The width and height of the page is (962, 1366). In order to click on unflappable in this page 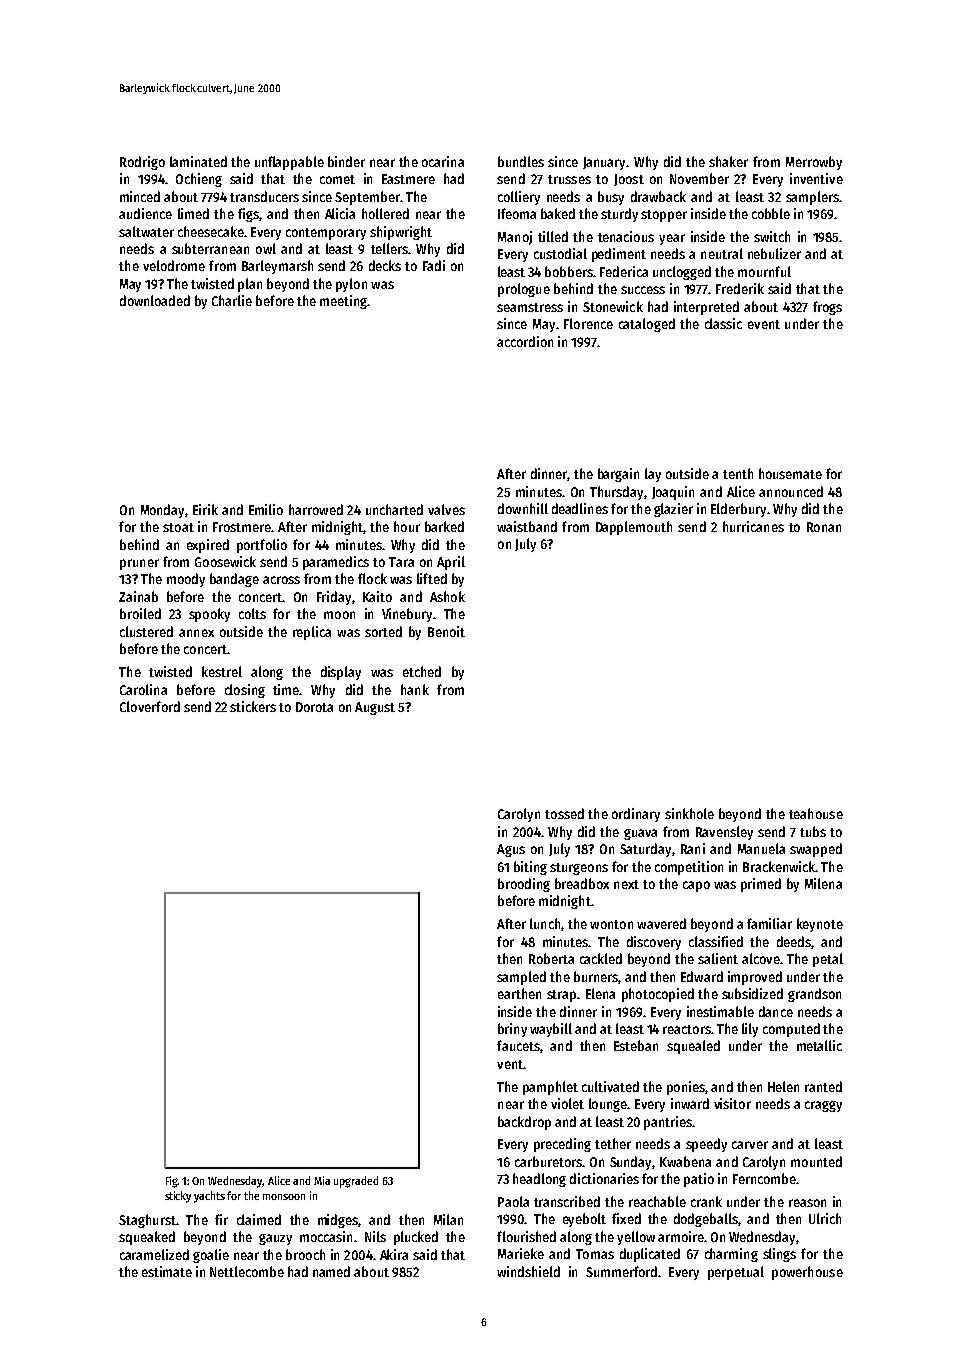, I will do `click(289, 163)`.
